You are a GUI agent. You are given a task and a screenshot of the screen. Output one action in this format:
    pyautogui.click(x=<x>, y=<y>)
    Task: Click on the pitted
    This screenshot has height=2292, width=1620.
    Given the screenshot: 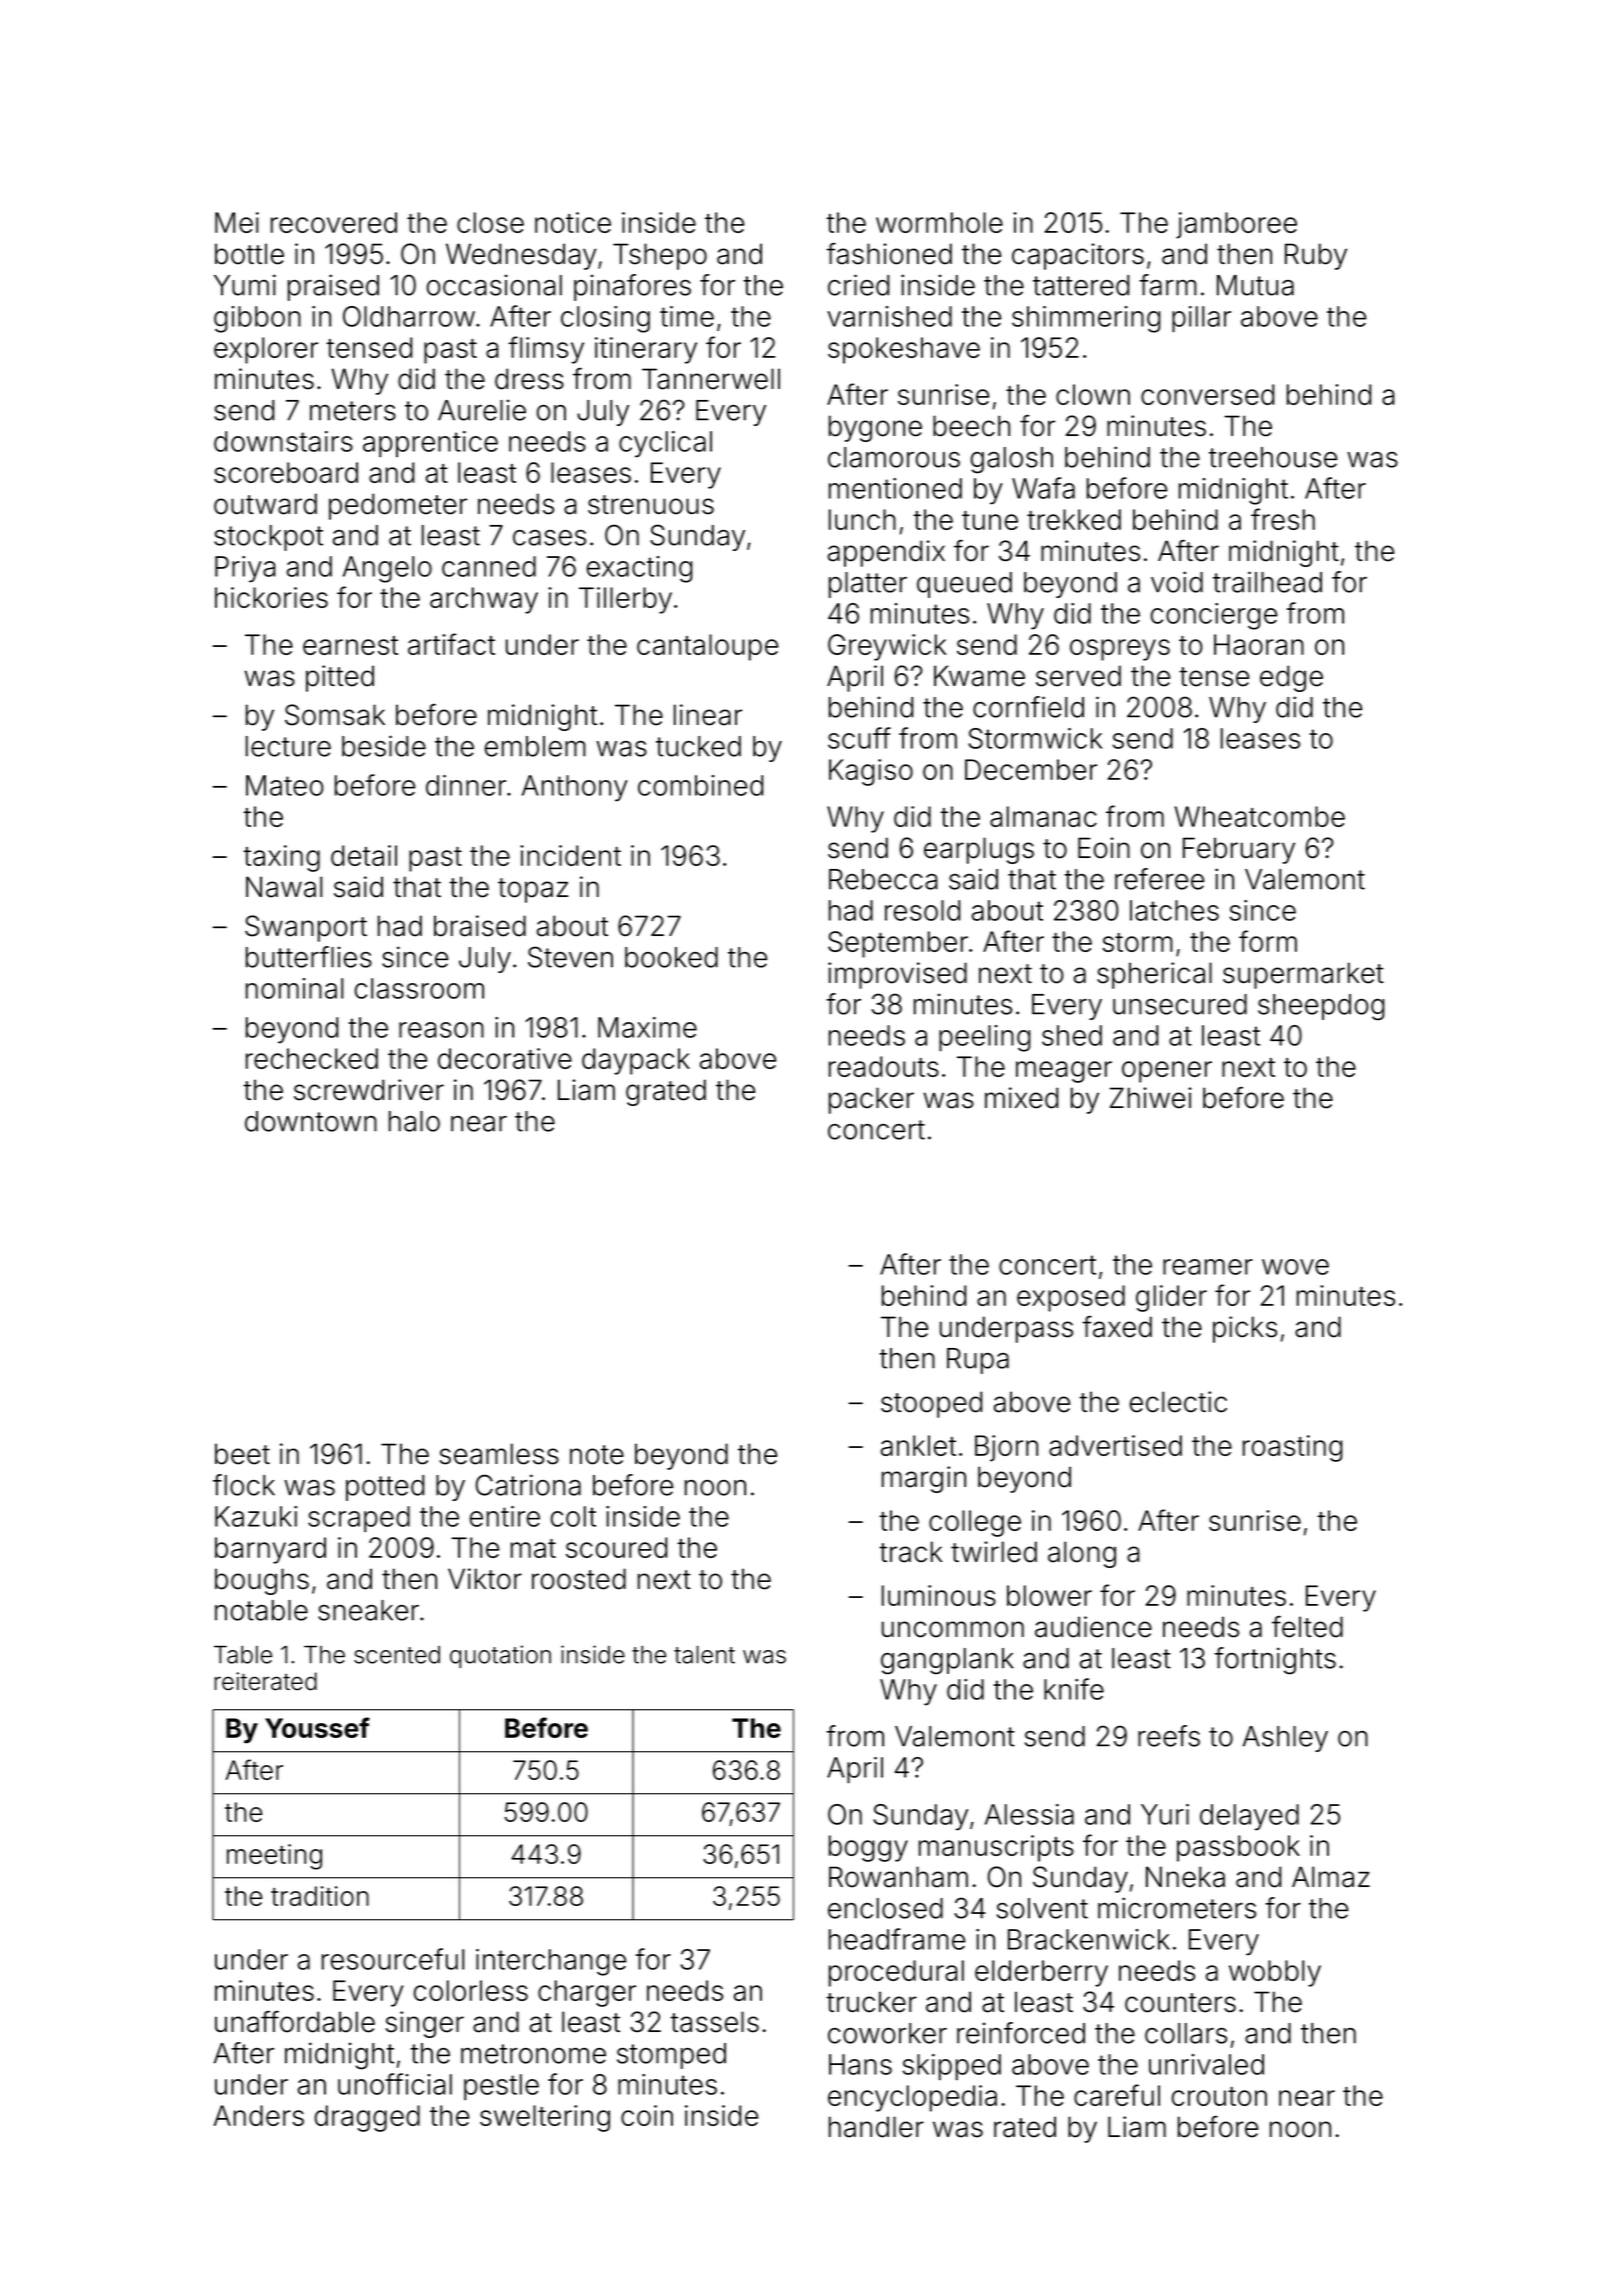 What is the action you would take?
    pyautogui.click(x=340, y=678)
